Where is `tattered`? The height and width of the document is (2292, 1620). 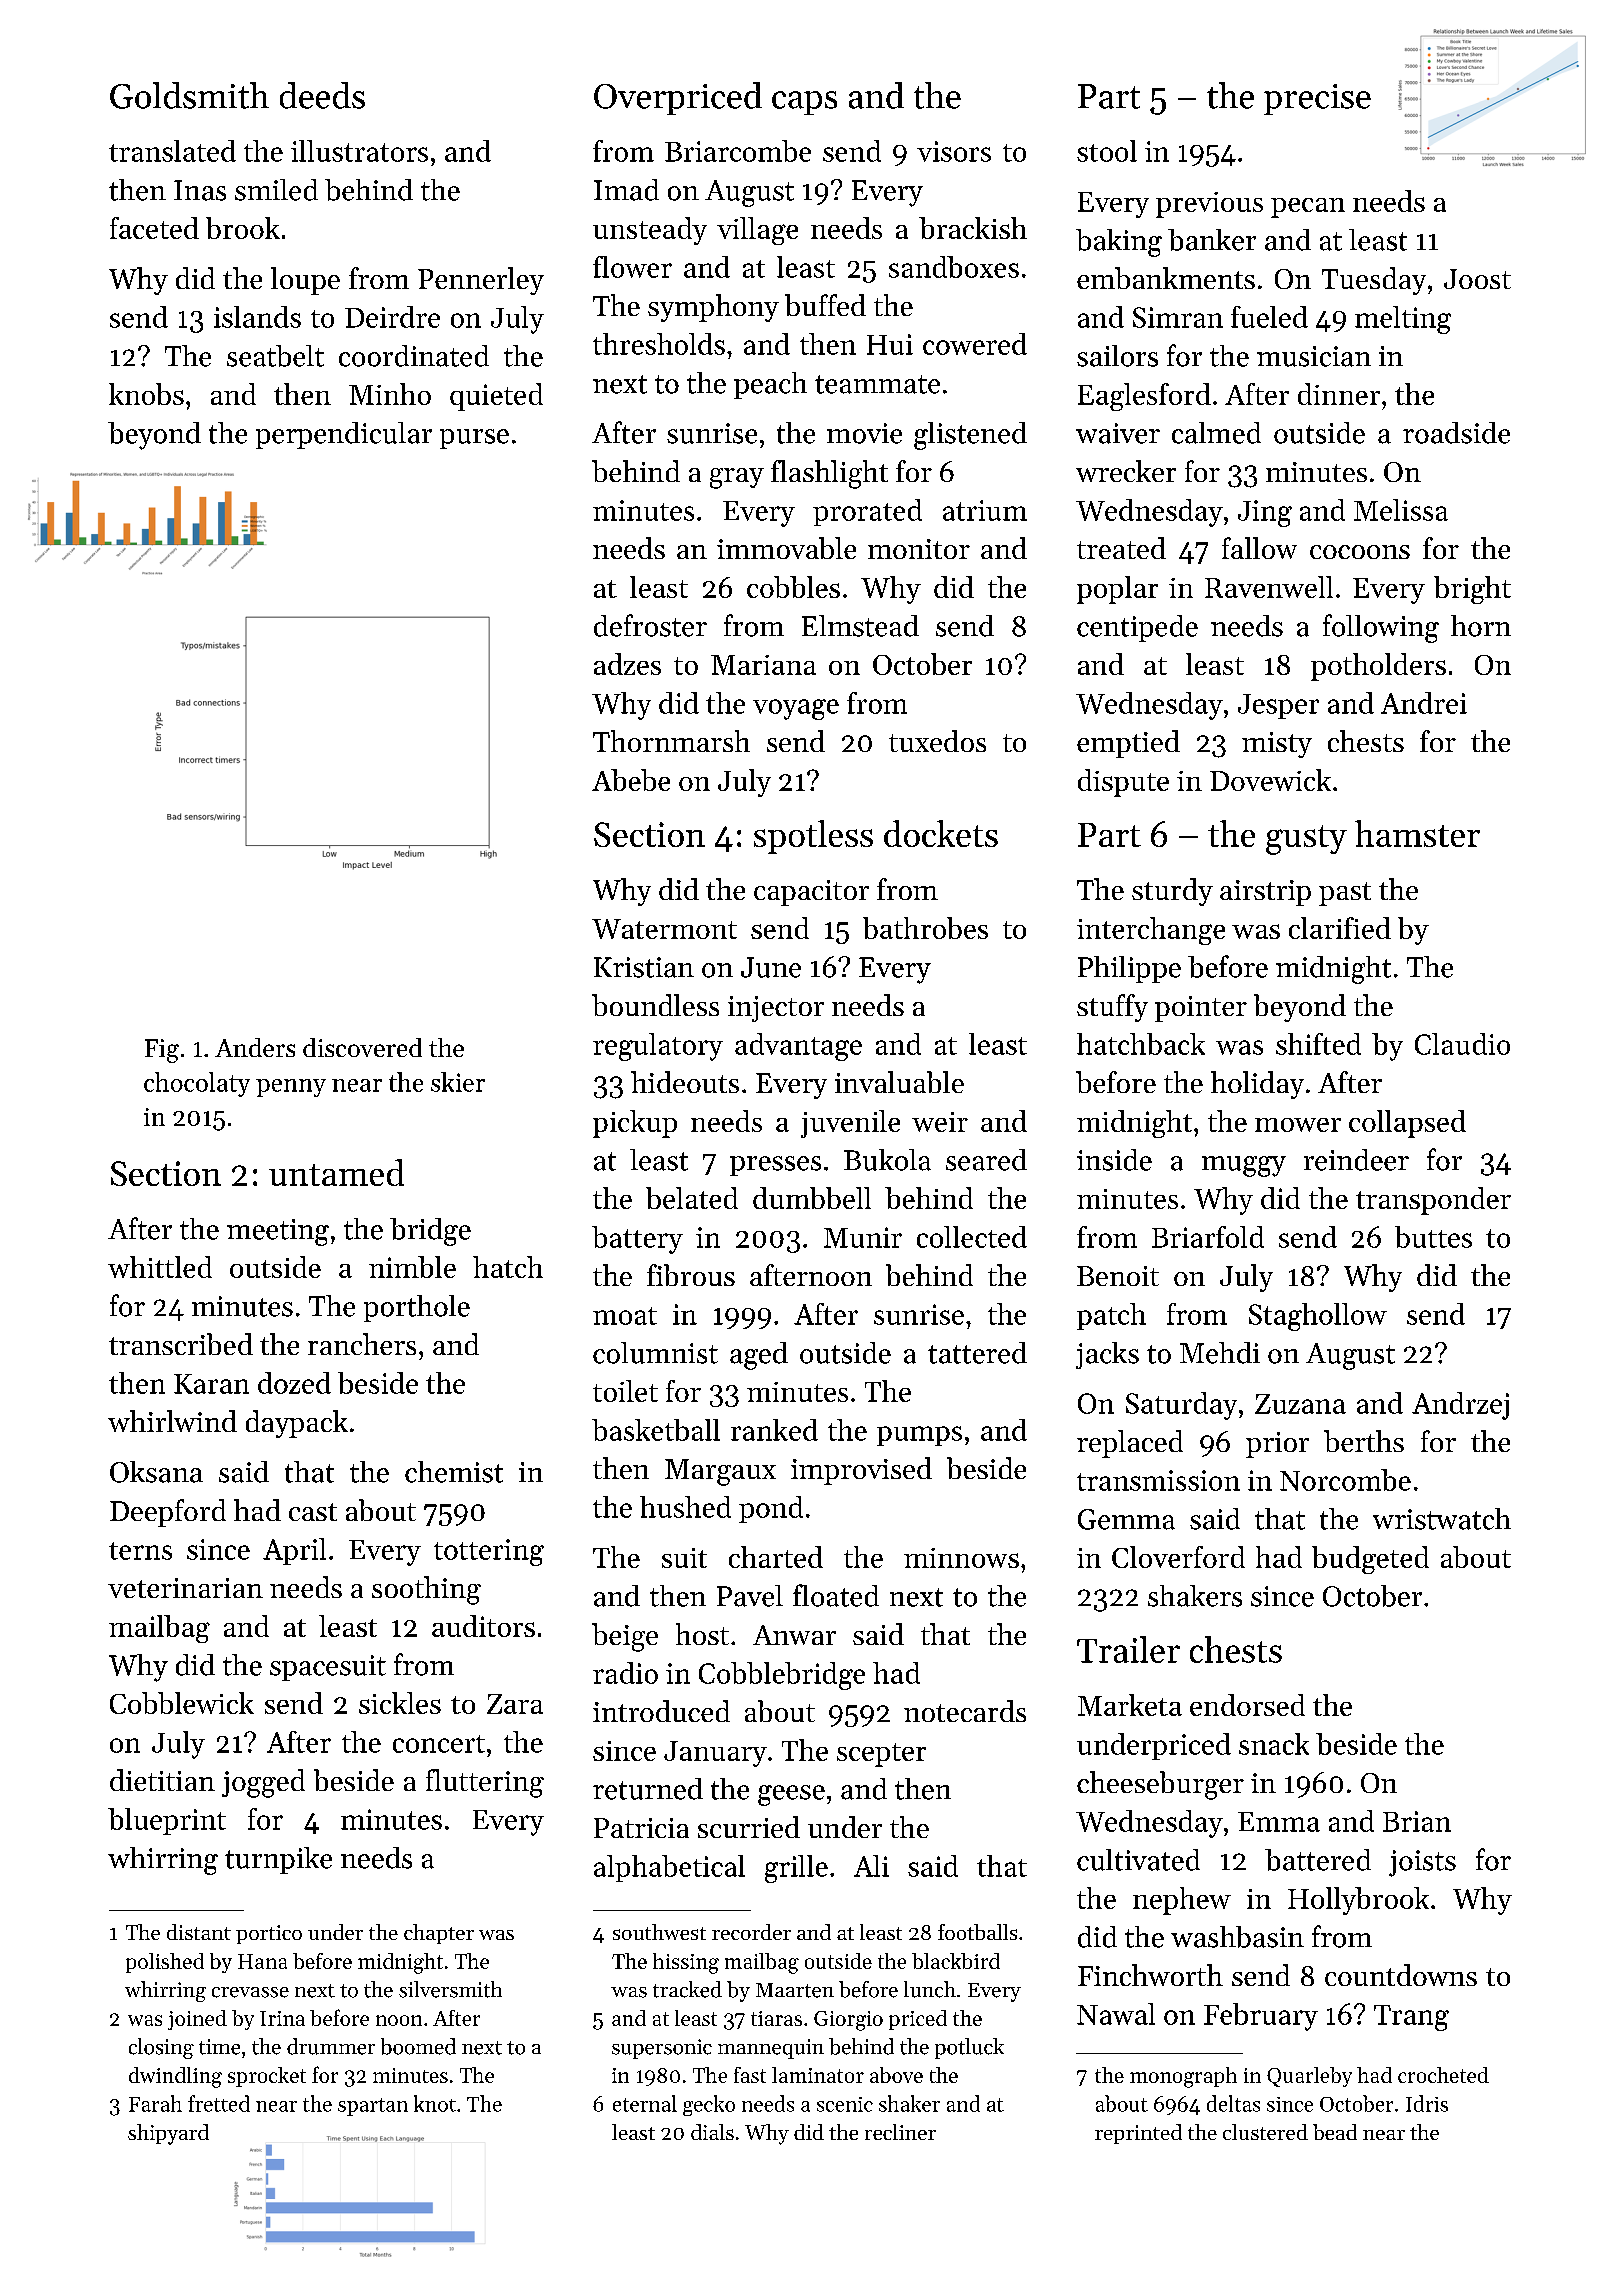 tattered is located at coordinates (977, 1353).
